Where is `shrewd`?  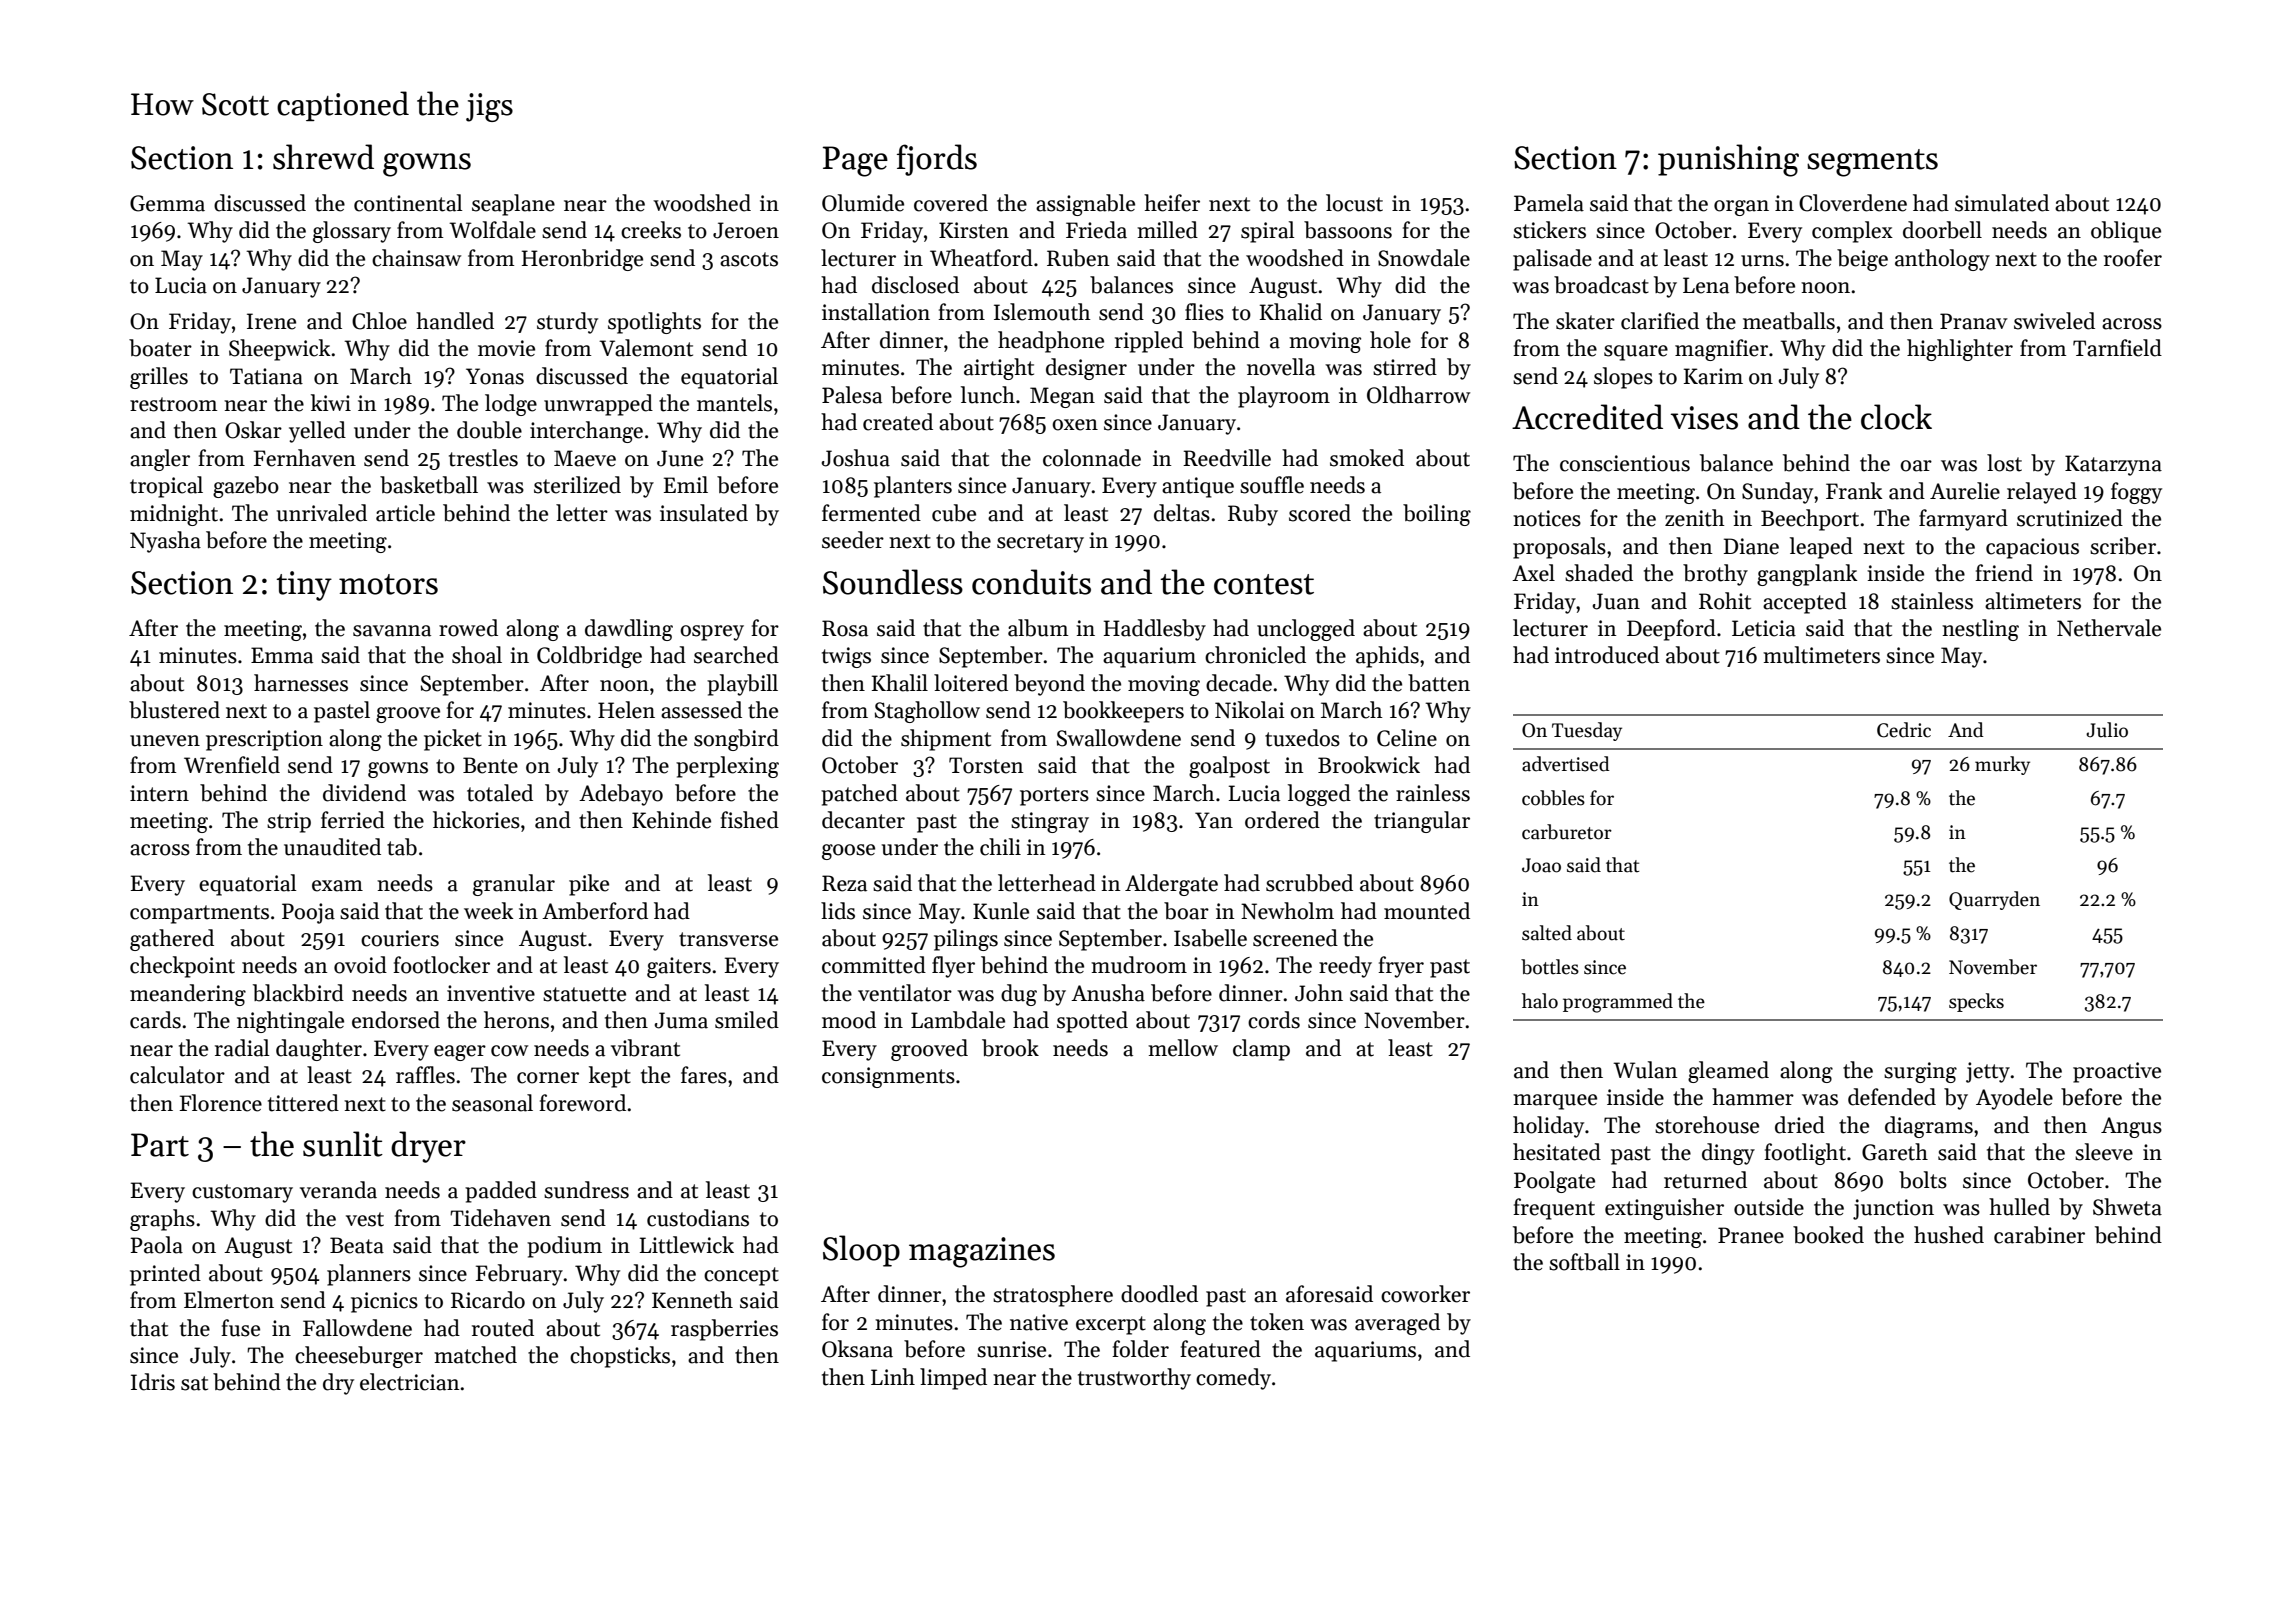 shrewd is located at coordinates (323, 157).
